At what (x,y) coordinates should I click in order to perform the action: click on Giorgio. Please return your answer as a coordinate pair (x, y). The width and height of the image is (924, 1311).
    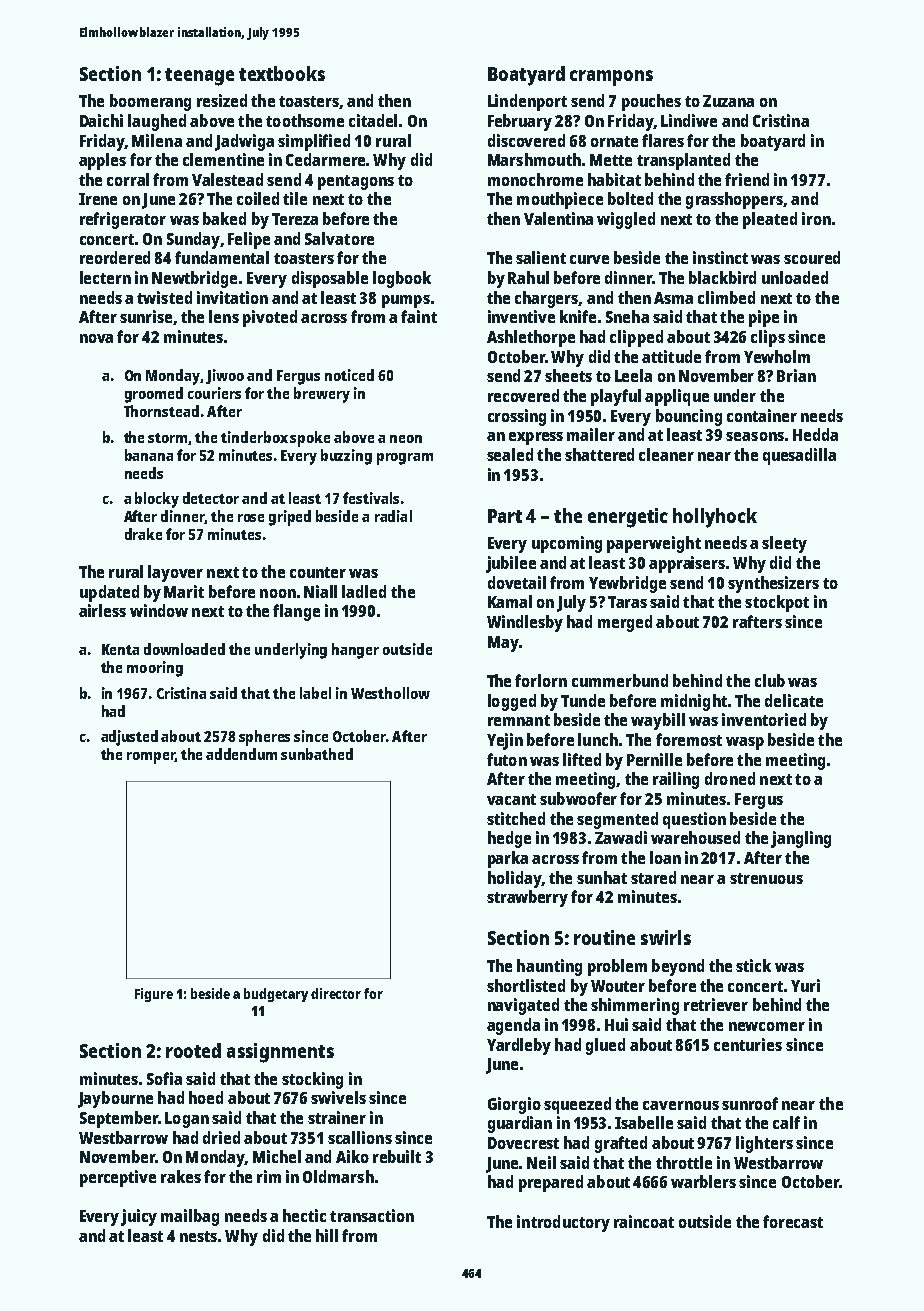
    Looking at the image, I should click on (514, 1105).
